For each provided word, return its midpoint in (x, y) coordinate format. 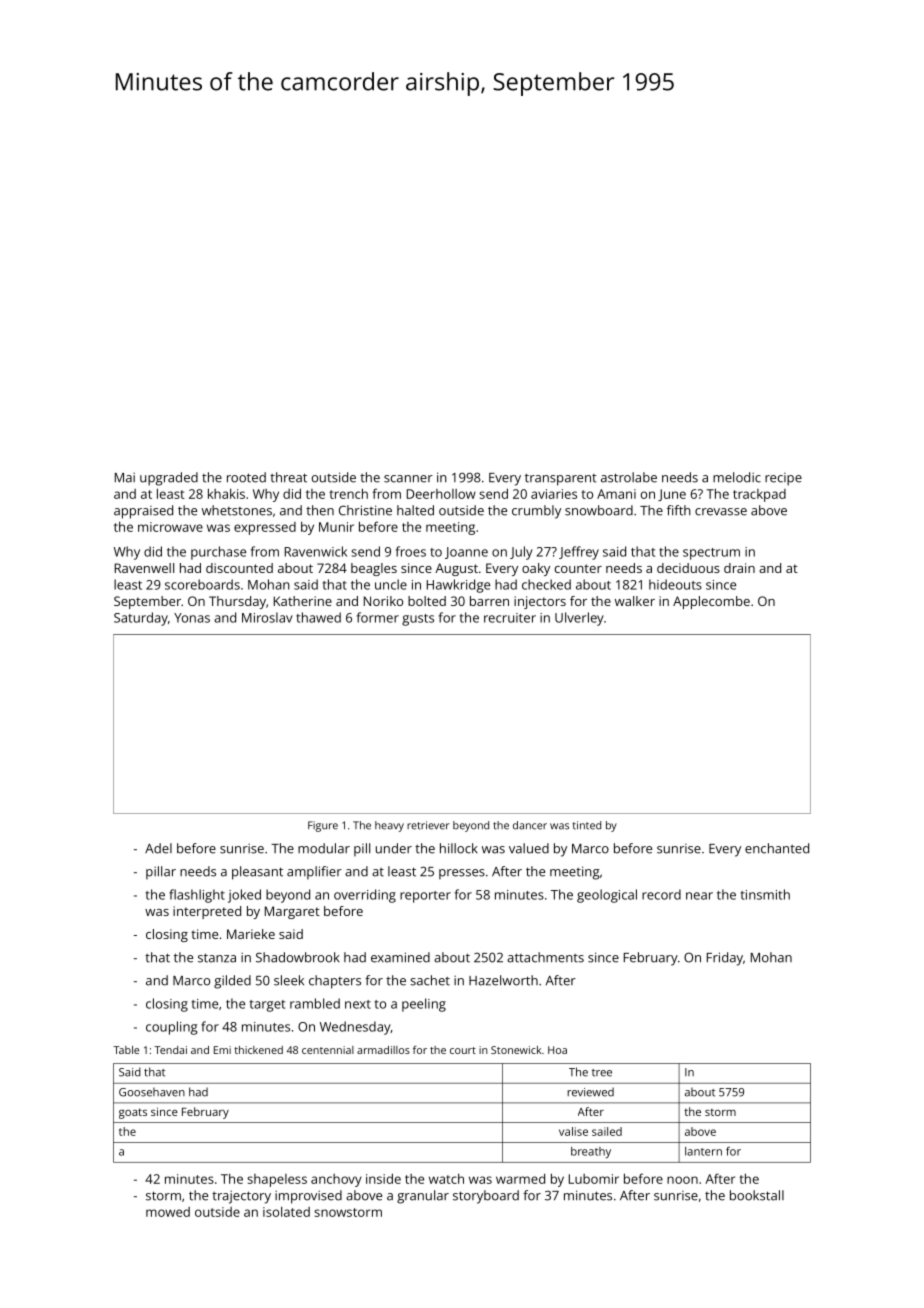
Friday (725, 959)
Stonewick (516, 1050)
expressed (265, 528)
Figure (323, 826)
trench (348, 493)
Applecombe (711, 602)
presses (462, 874)
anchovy (336, 1180)
